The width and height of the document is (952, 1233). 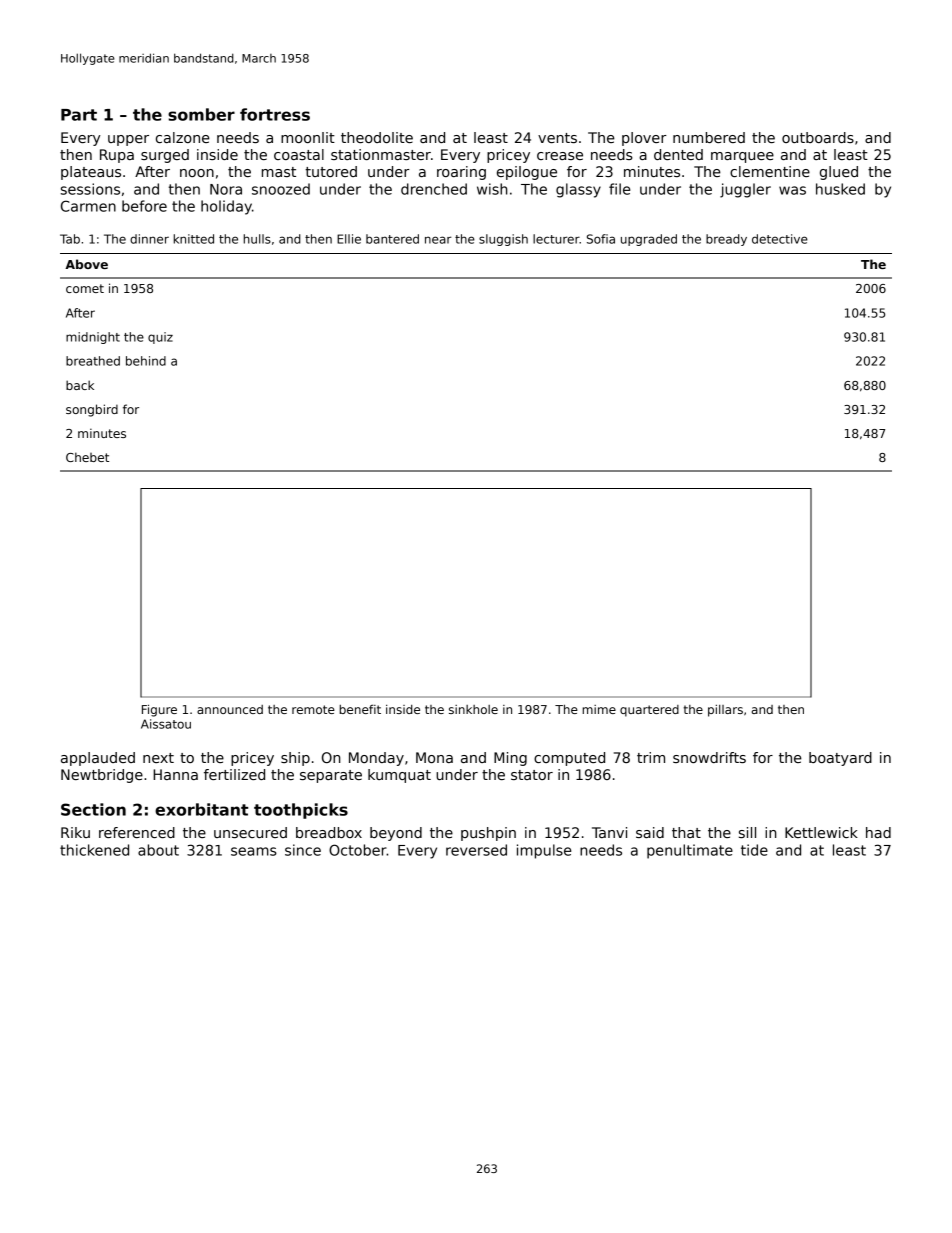 I want to click on Chebet, so click(x=87, y=457).
